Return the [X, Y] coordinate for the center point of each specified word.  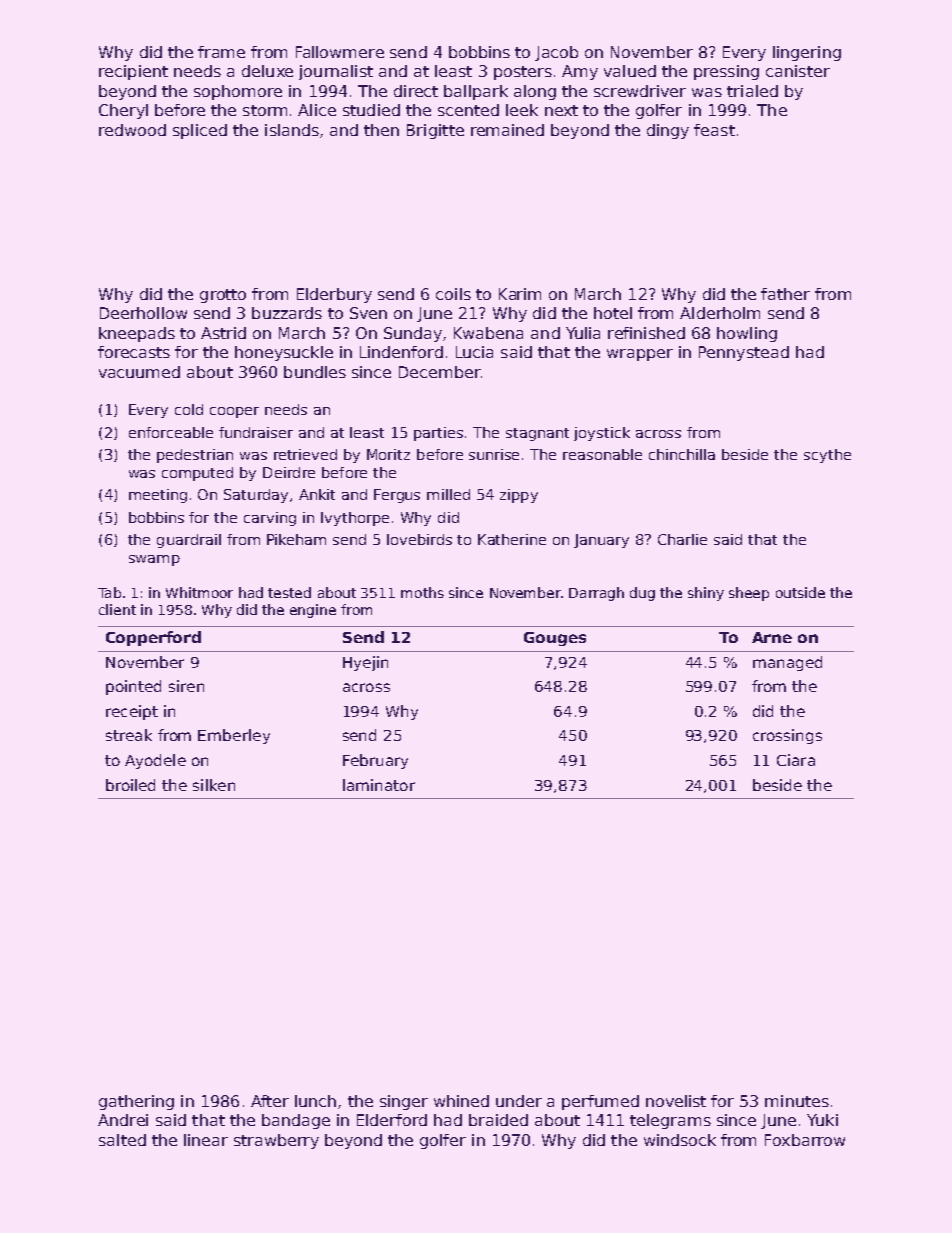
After [270, 1101]
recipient [133, 72]
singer [404, 1102]
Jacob [556, 53]
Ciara [796, 760]
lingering [807, 53]
